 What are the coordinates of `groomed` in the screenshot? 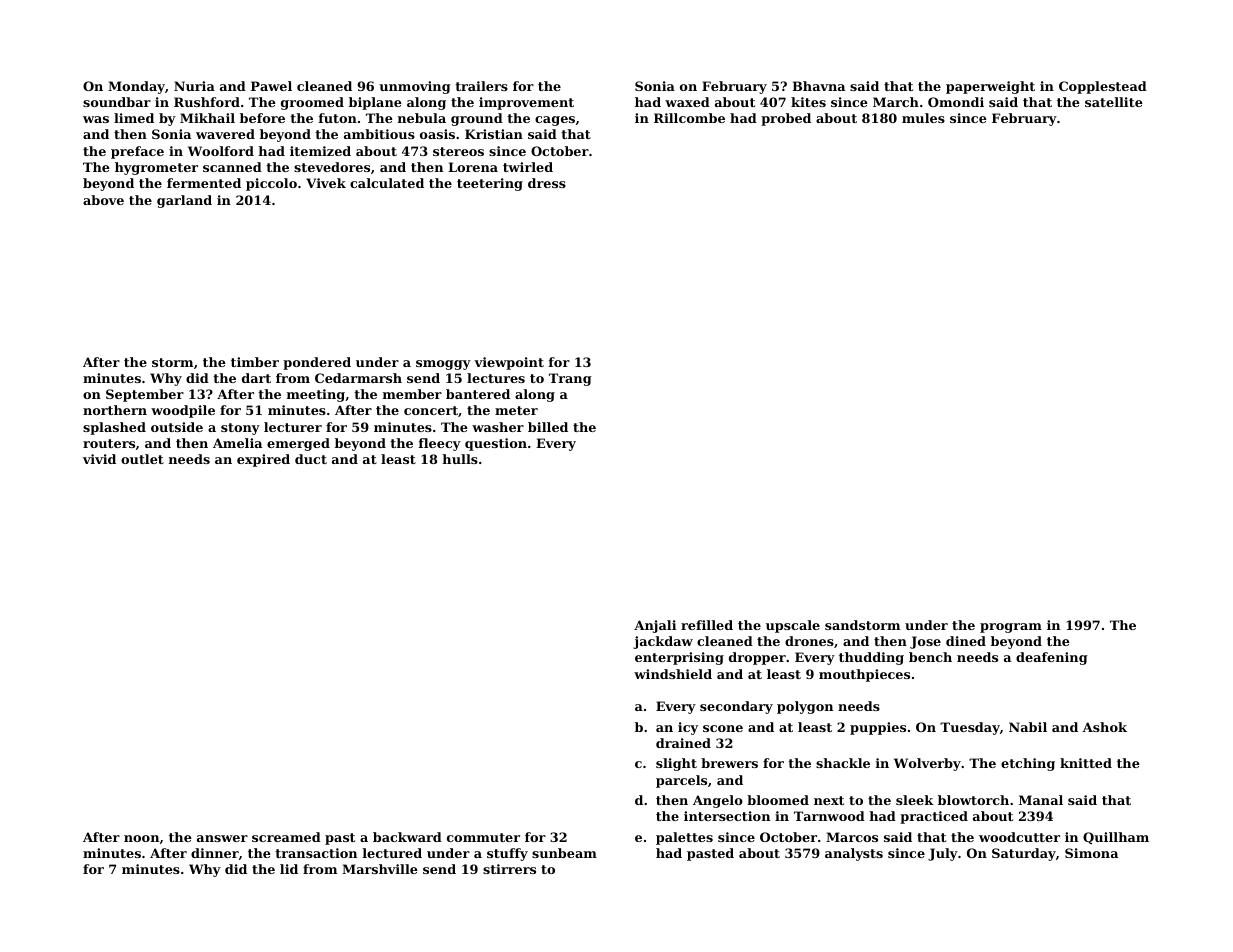 It's located at (312, 103).
